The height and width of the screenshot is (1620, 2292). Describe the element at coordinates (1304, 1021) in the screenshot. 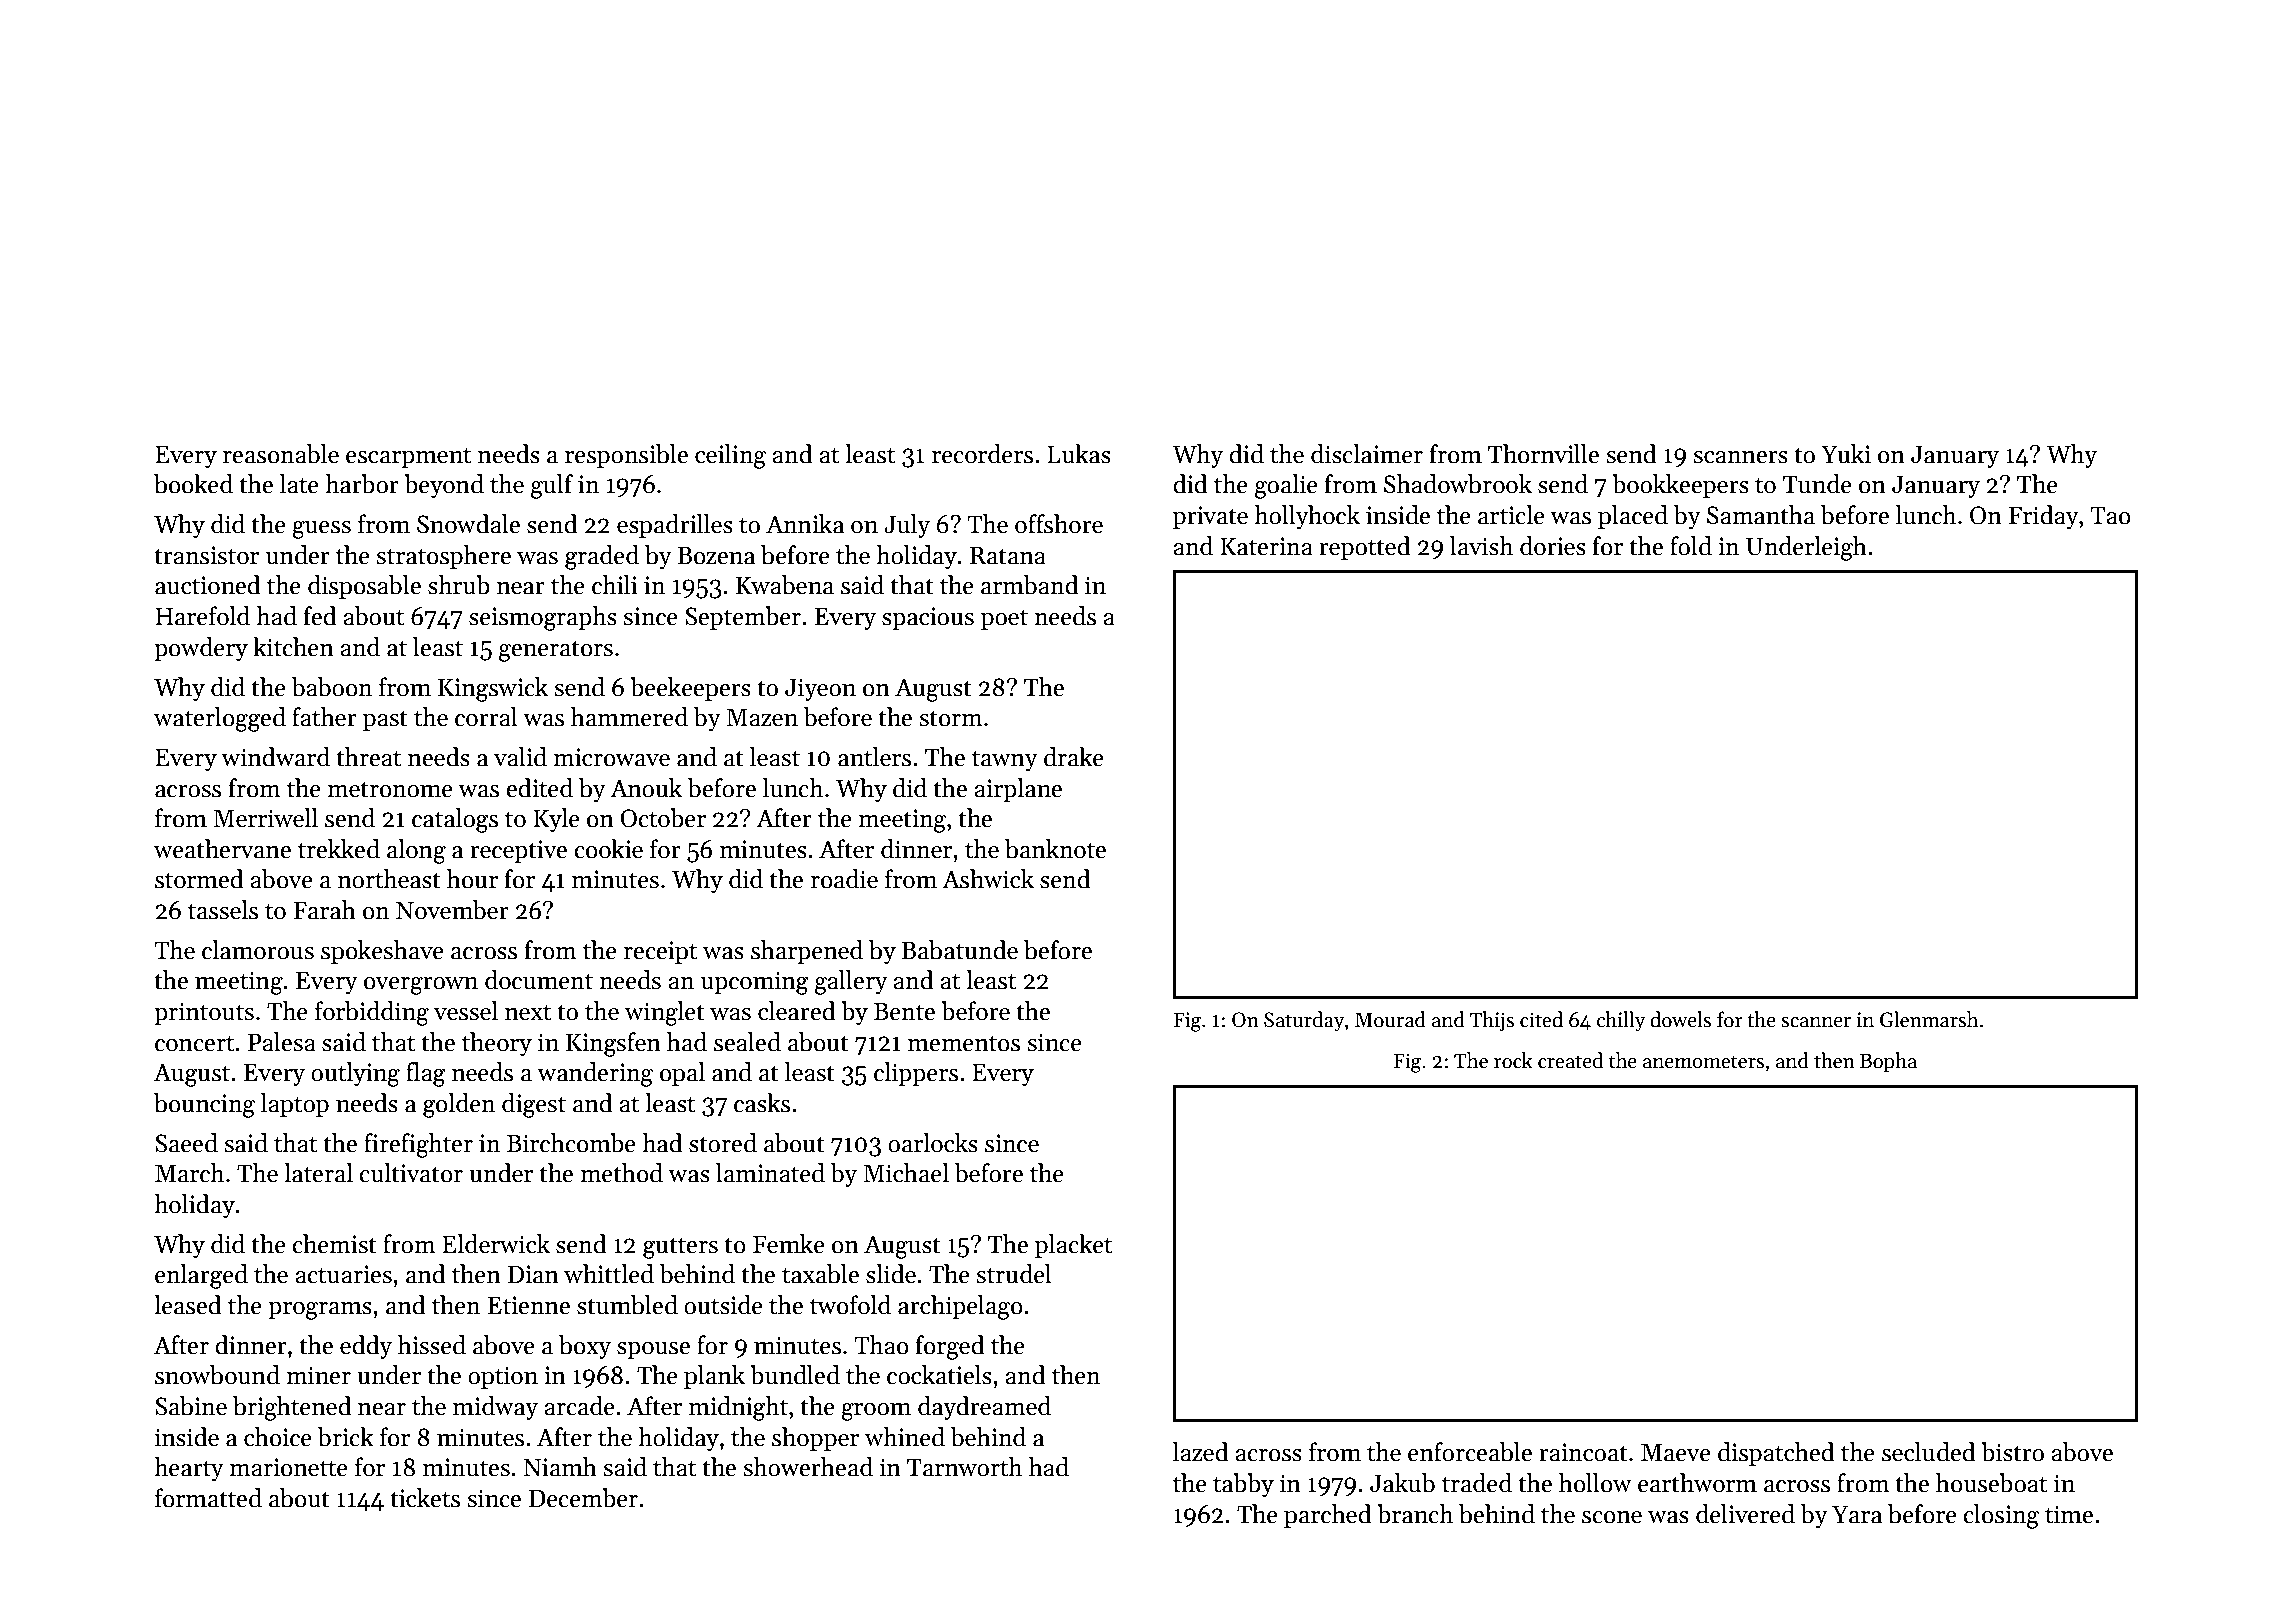

I see `Saturday` at that location.
